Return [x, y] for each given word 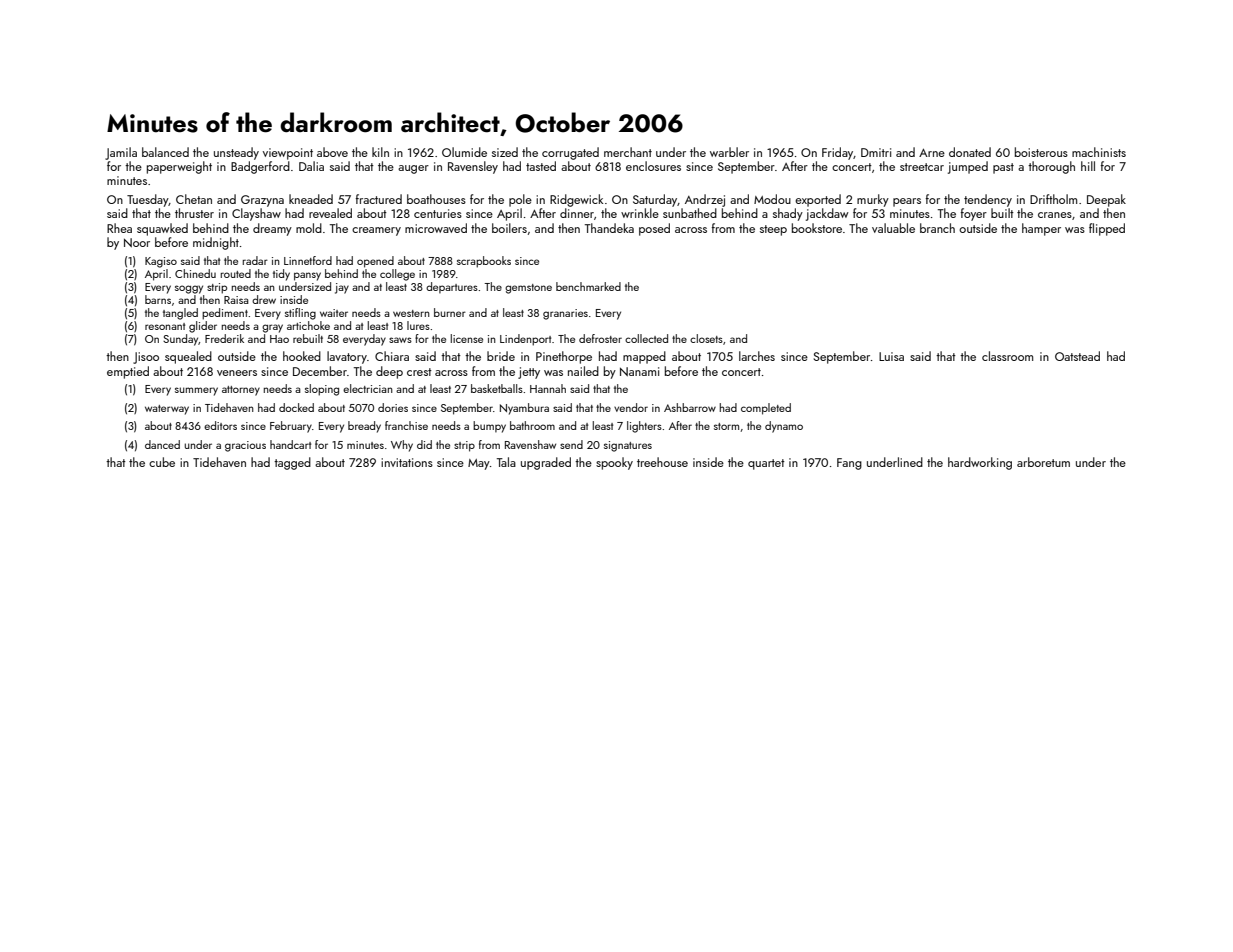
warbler [729, 152]
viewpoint [288, 154]
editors [220, 425]
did [424, 444]
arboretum [1043, 462]
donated [970, 152]
